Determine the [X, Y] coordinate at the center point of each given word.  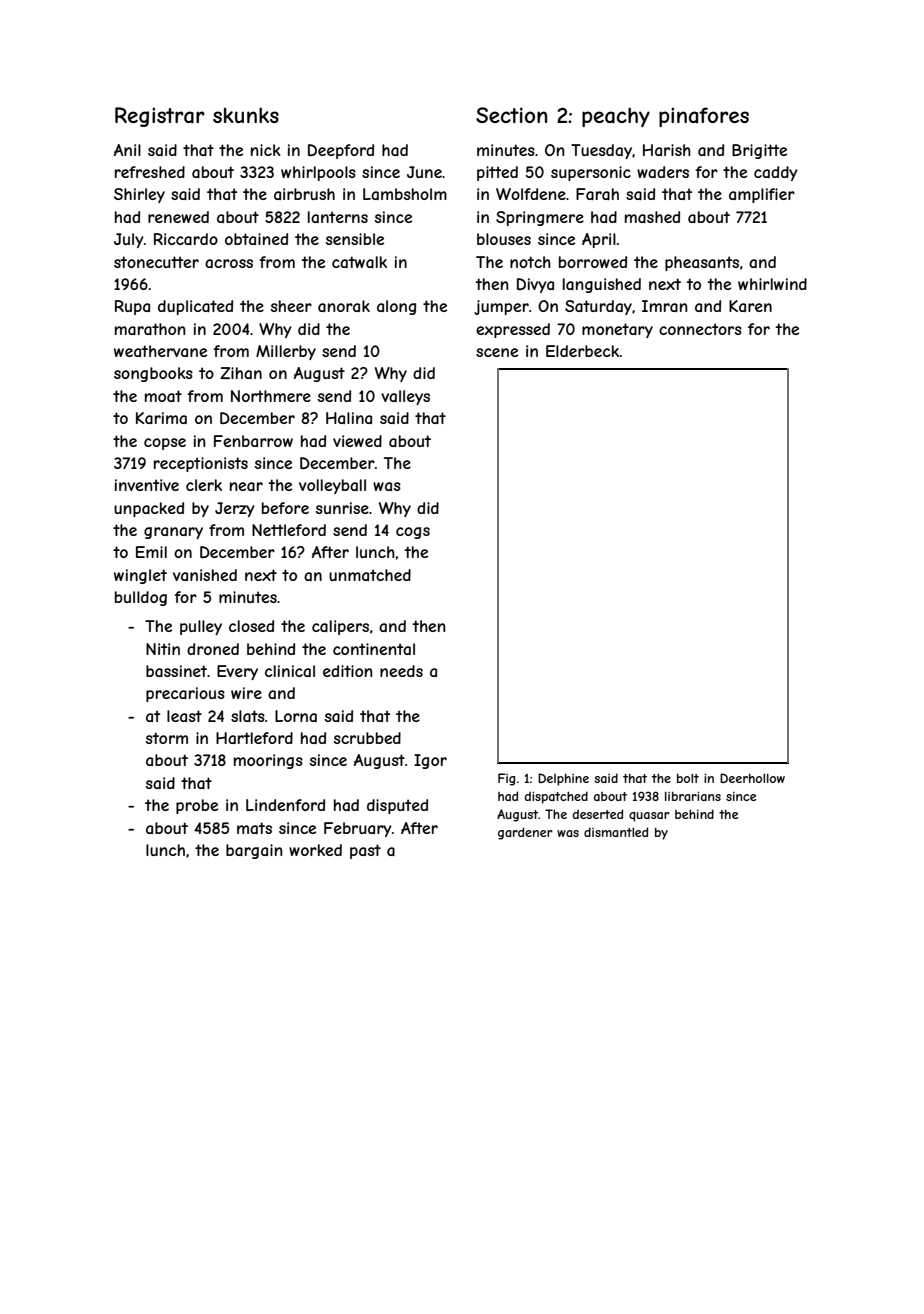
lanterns [338, 217]
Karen [750, 306]
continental [374, 649]
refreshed [150, 172]
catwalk [359, 262]
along [396, 307]
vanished [205, 575]
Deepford [341, 151]
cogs [413, 533]
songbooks [153, 374]
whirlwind [772, 284]
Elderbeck [583, 351]
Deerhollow [752, 778]
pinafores [704, 117]
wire [246, 693]
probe [197, 806]
